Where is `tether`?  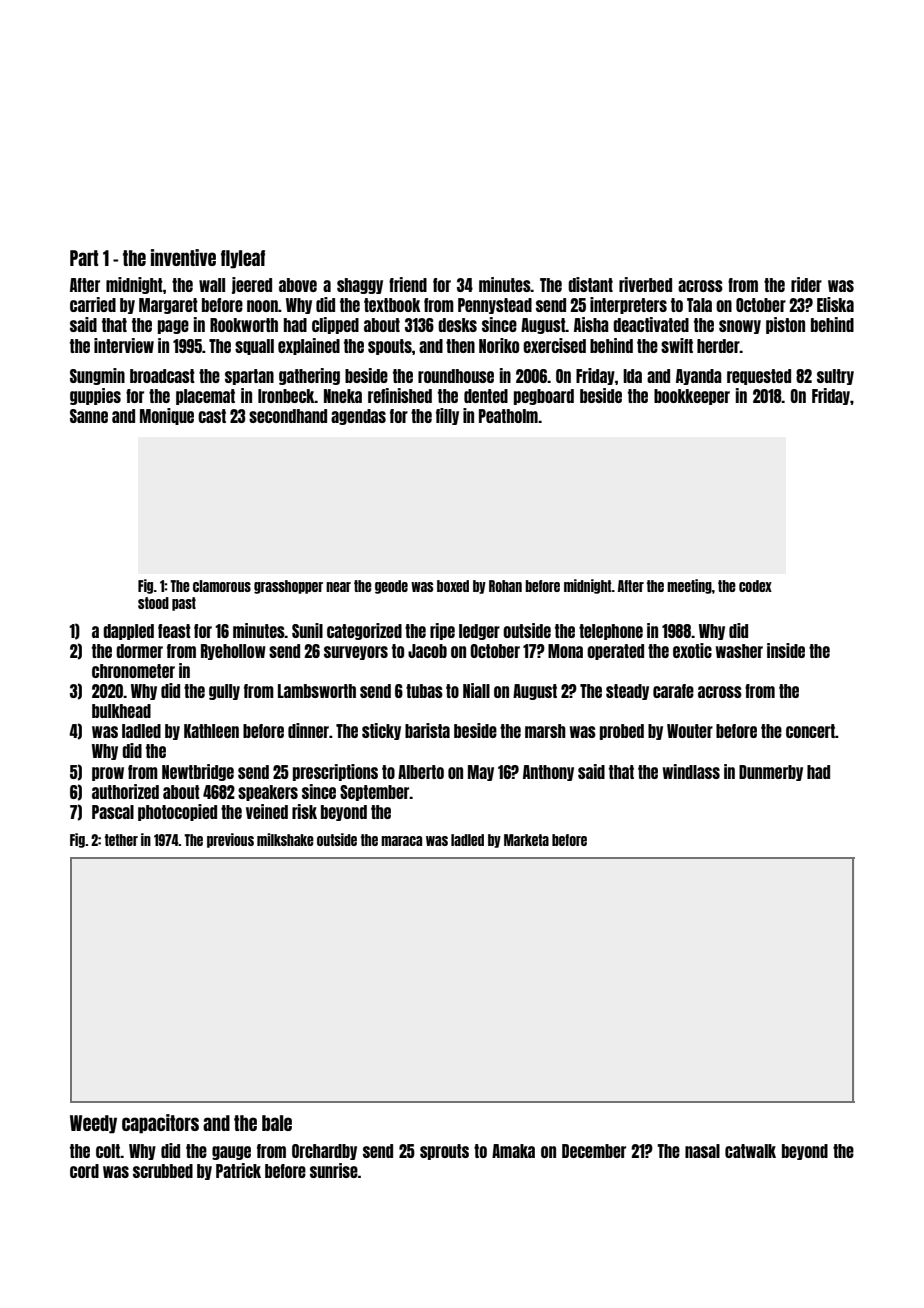 tether is located at coordinates (121, 840).
